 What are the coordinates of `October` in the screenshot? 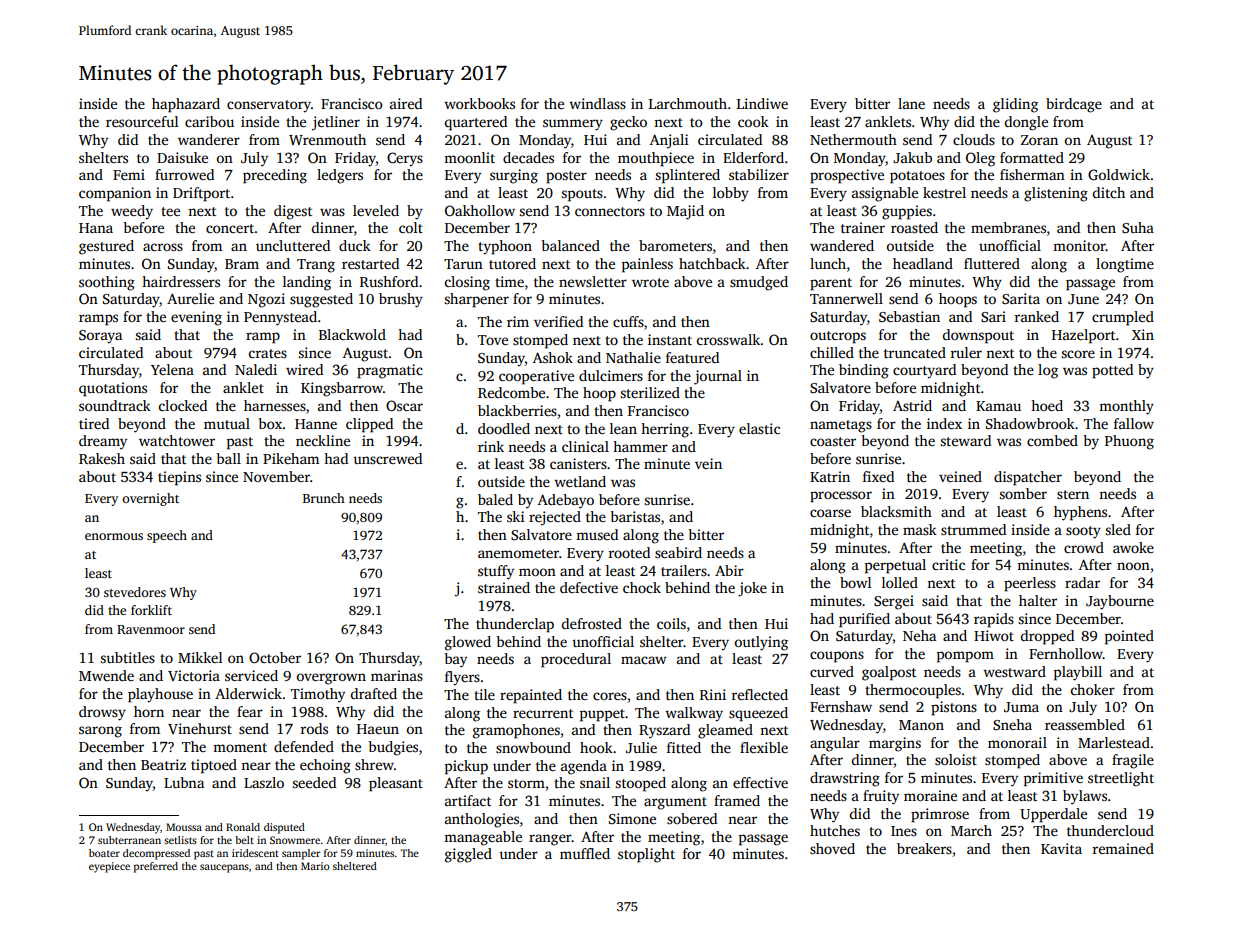 It's located at (275, 657).
